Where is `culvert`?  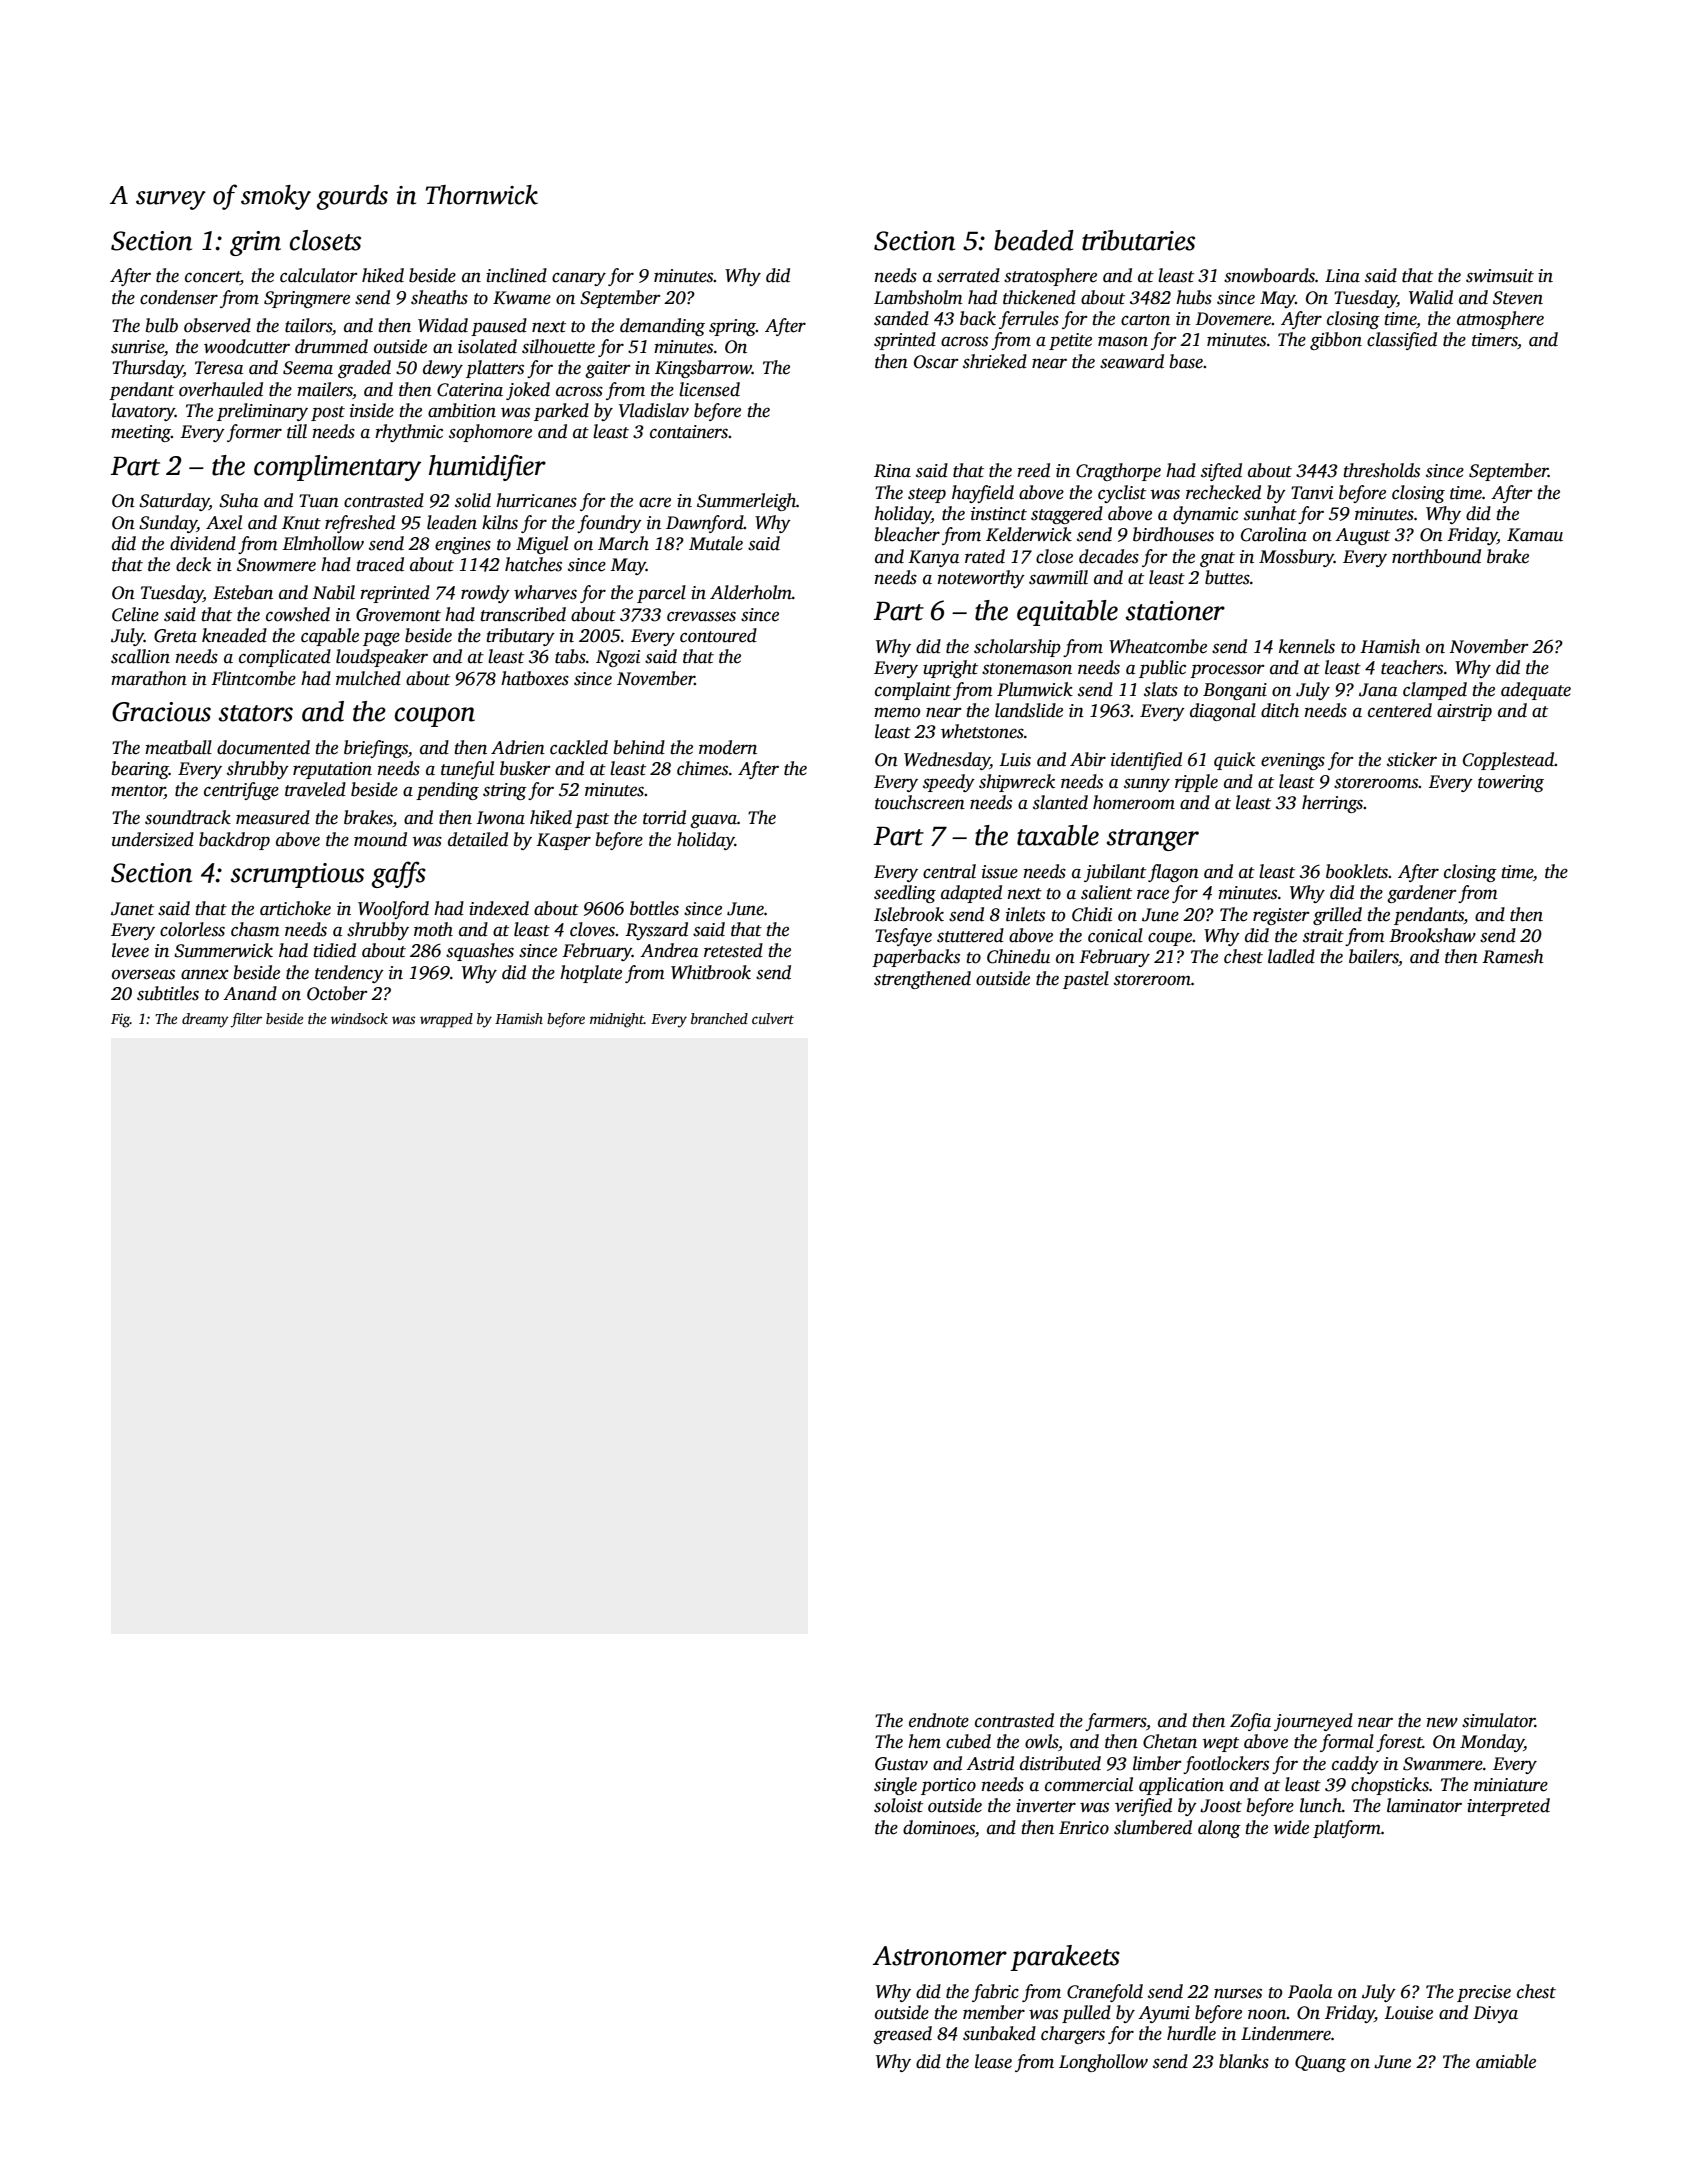 culvert is located at coordinates (773, 1018).
